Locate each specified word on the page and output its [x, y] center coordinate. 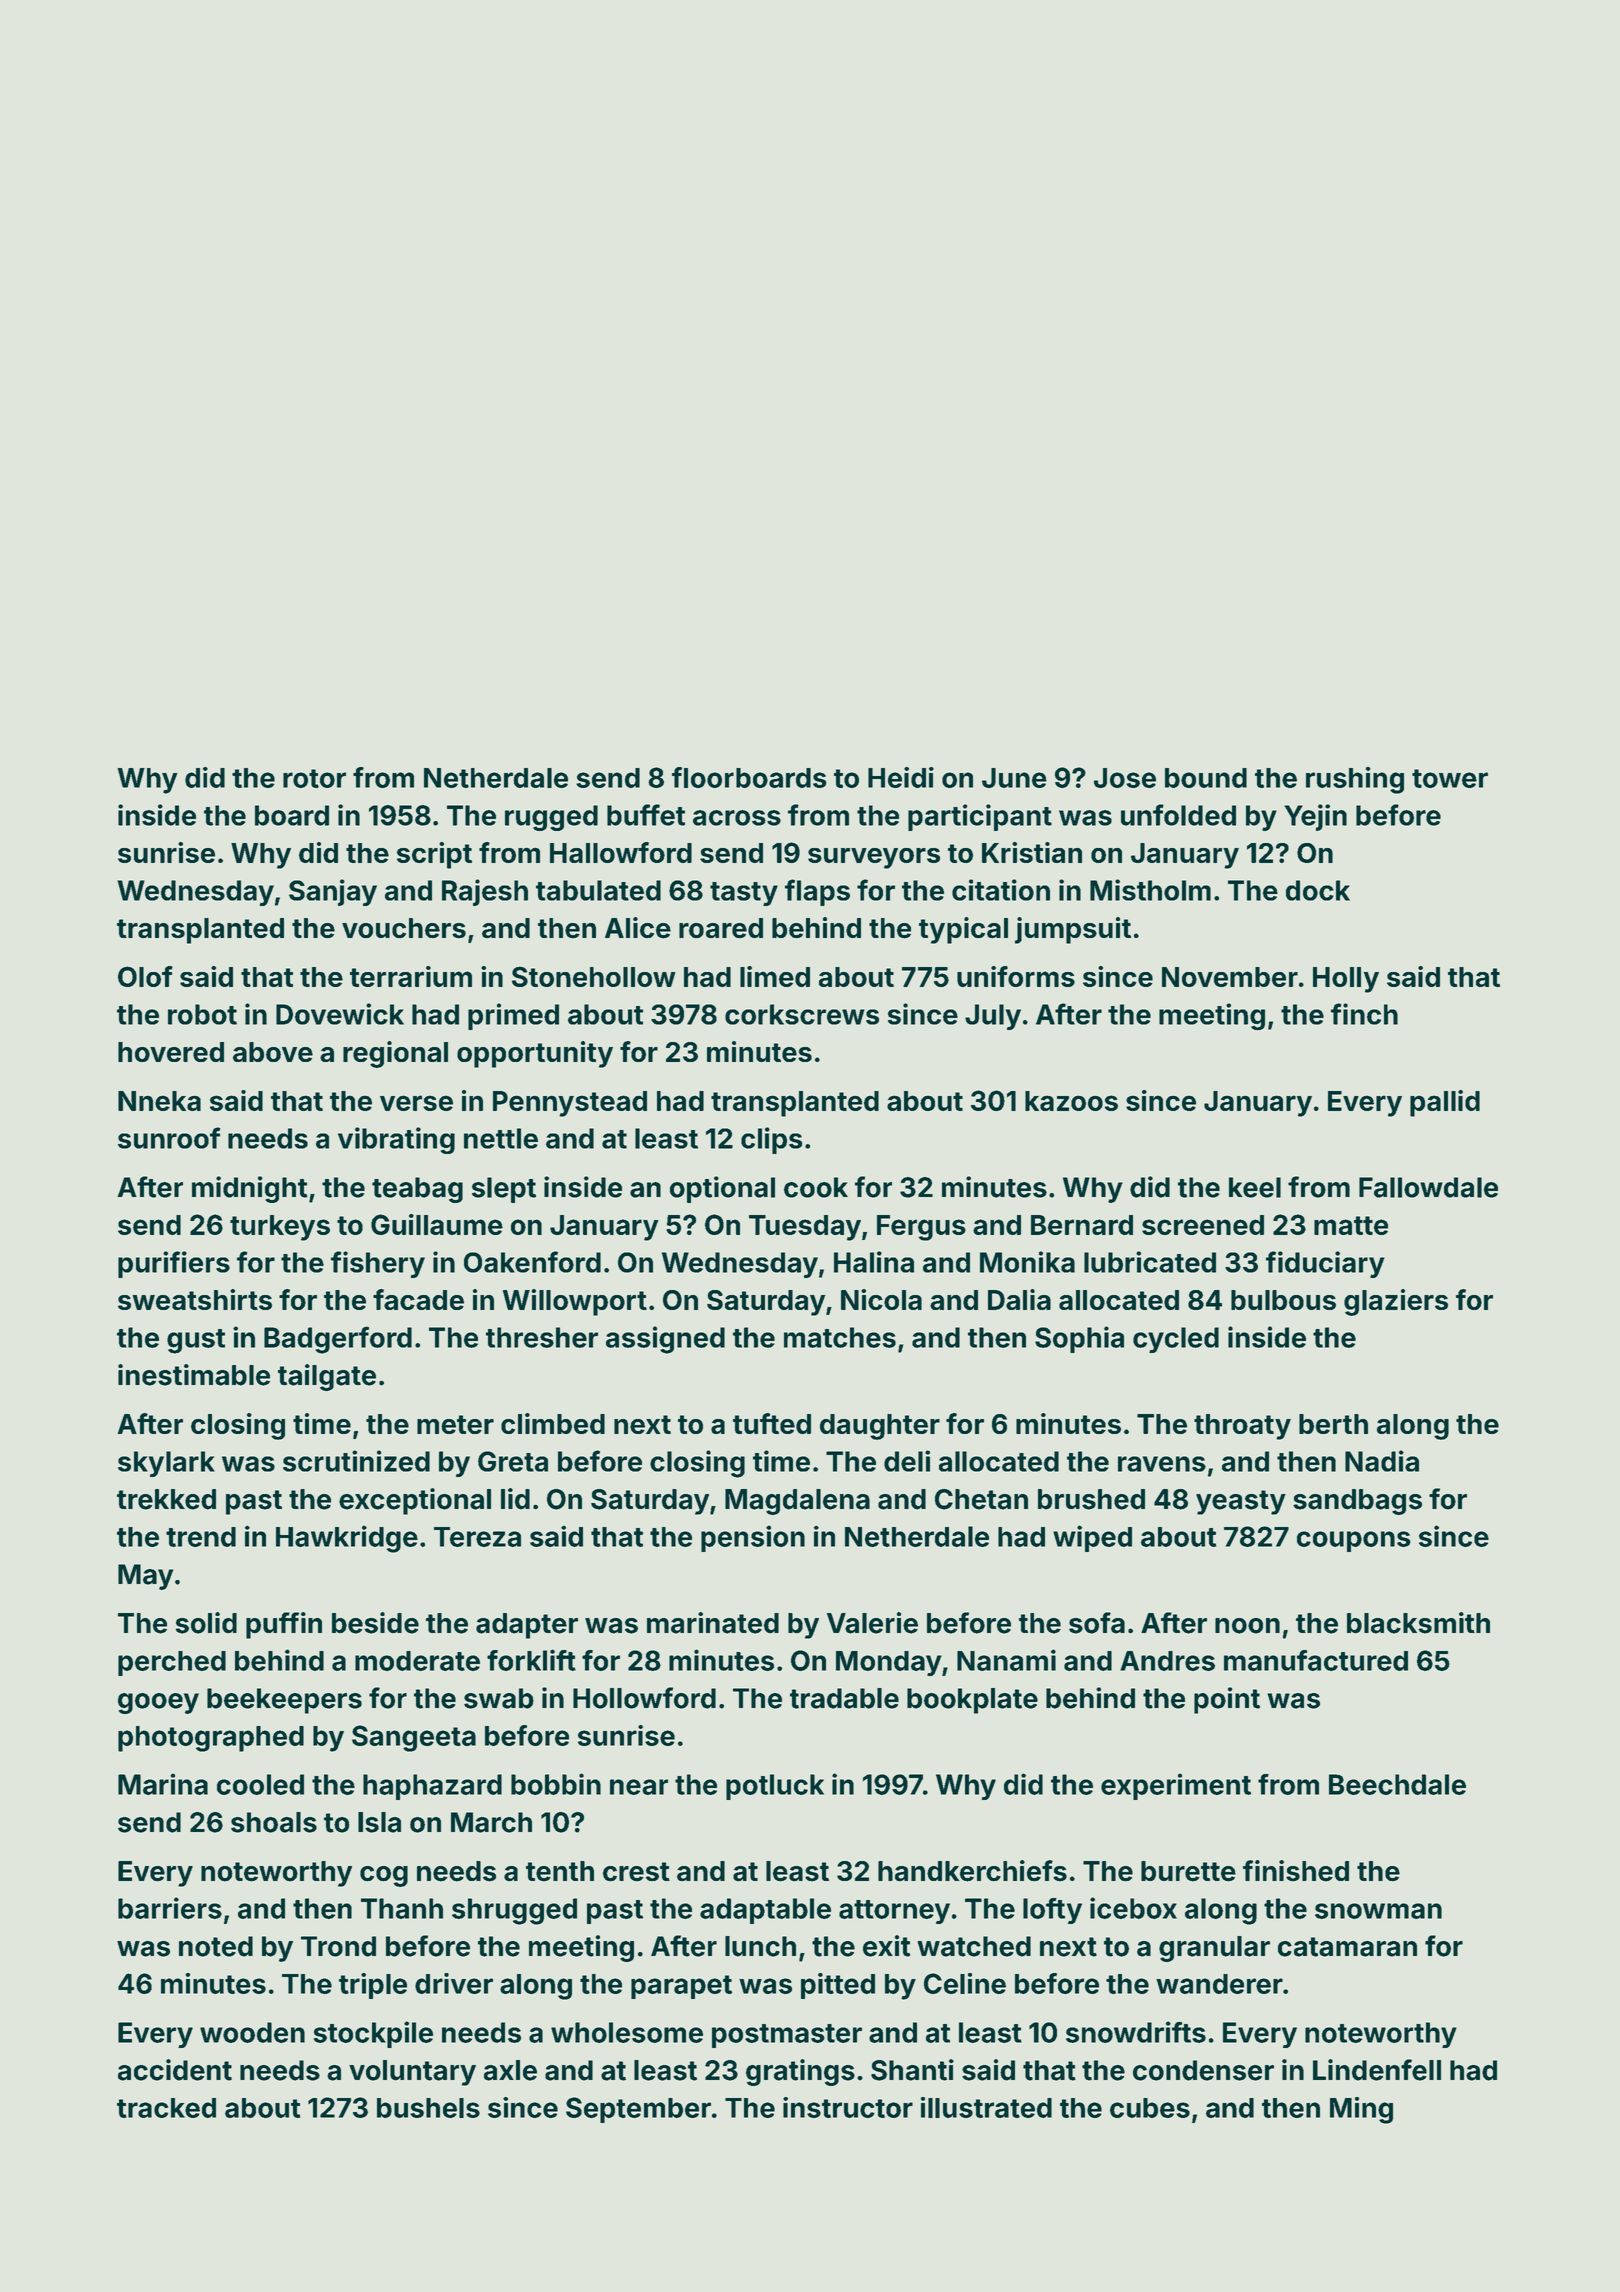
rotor [314, 778]
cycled [1176, 1340]
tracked [166, 2108]
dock [1318, 890]
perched [172, 1663]
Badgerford [338, 1340]
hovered [171, 1052]
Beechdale [1397, 1784]
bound [1206, 778]
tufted [772, 1423]
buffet [646, 815]
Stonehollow [593, 976]
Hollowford [644, 1698]
